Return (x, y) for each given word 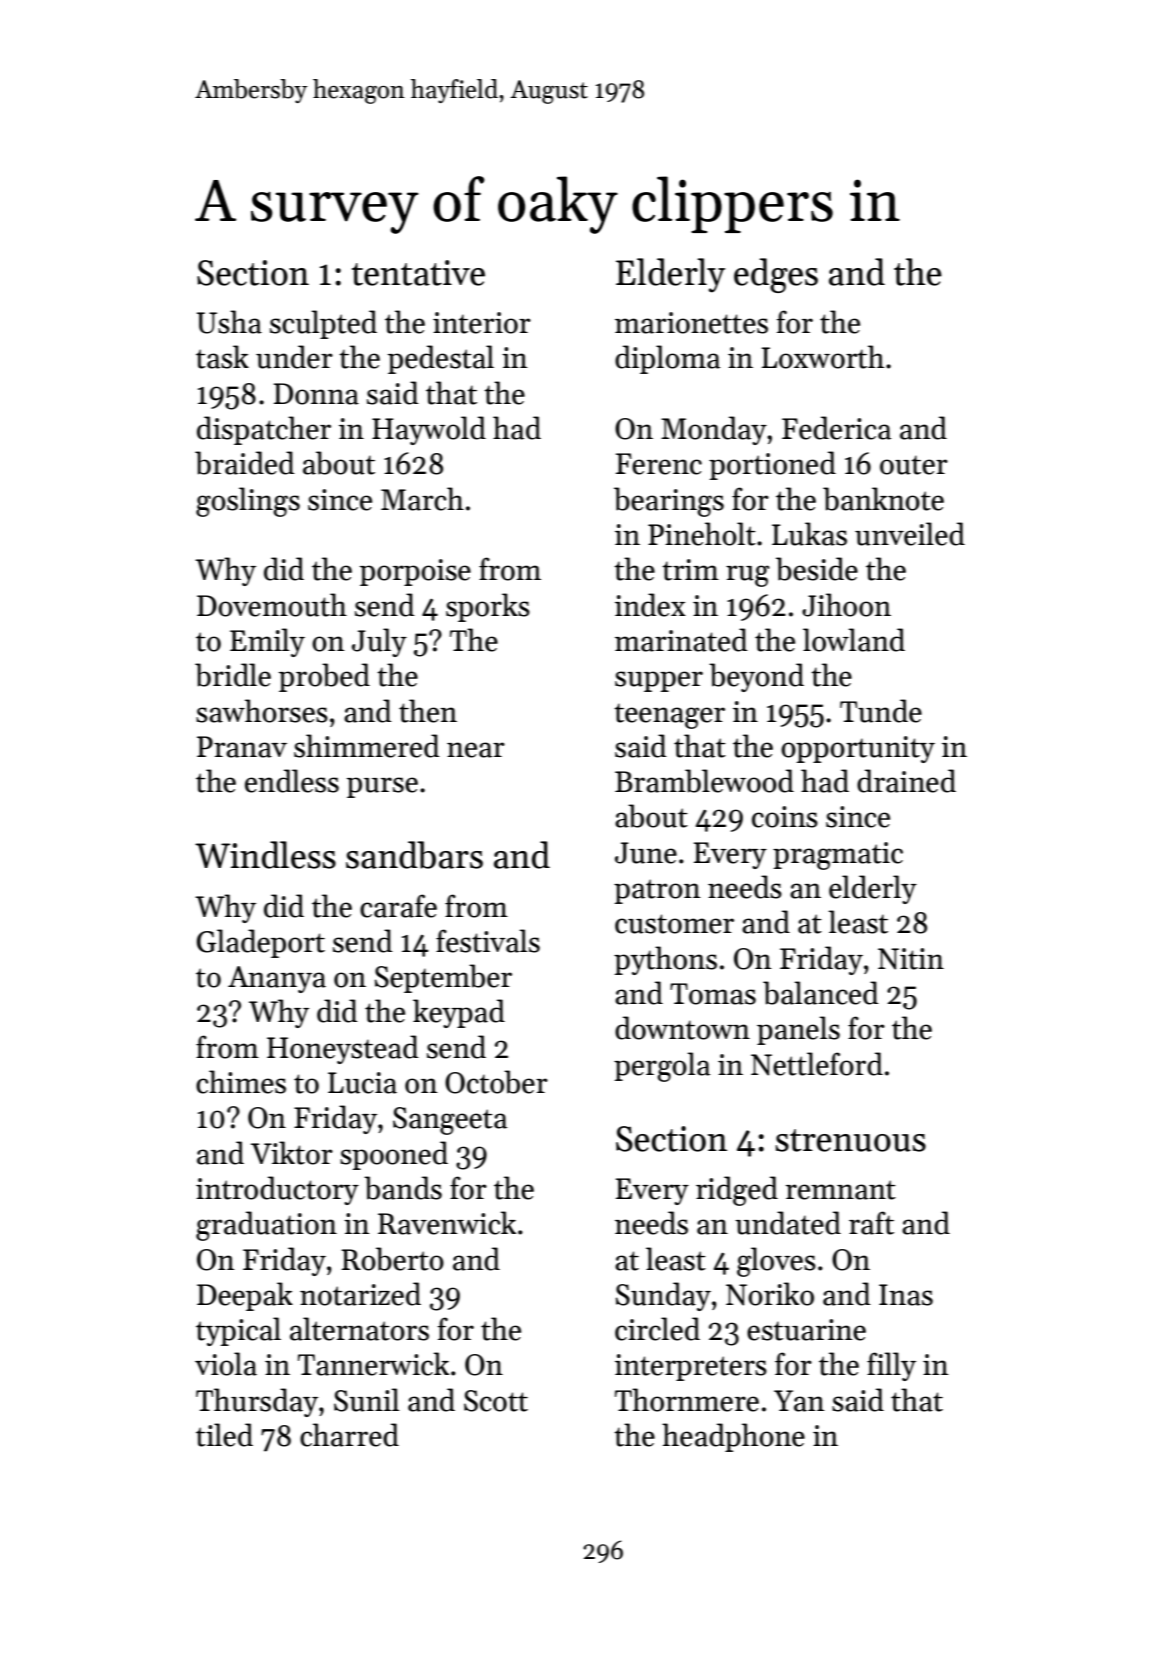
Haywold (429, 430)
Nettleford (817, 1064)
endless (292, 781)
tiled (224, 1435)
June (646, 853)
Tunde (881, 711)
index (650, 605)
